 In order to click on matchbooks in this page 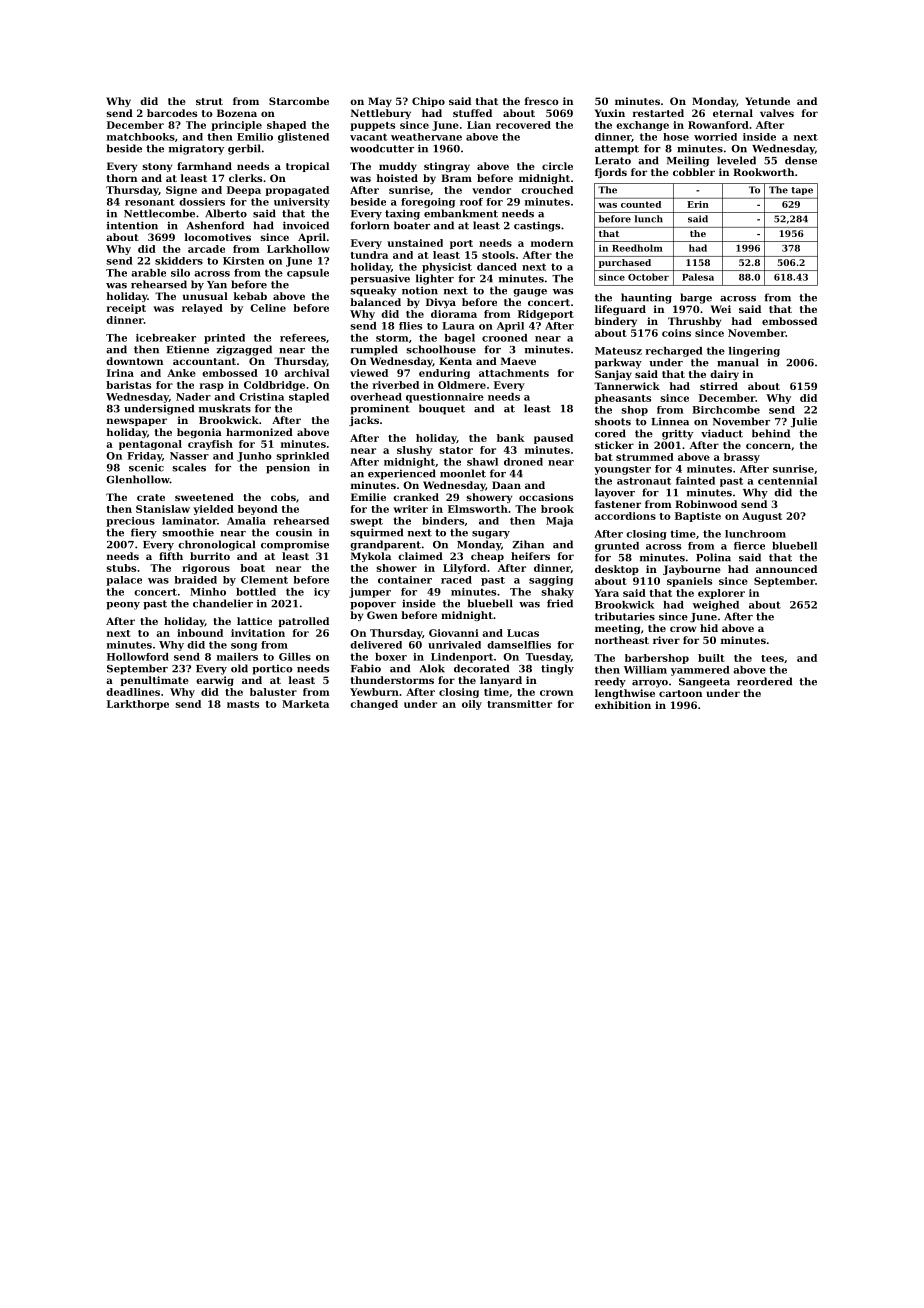, I will do `click(141, 137)`.
